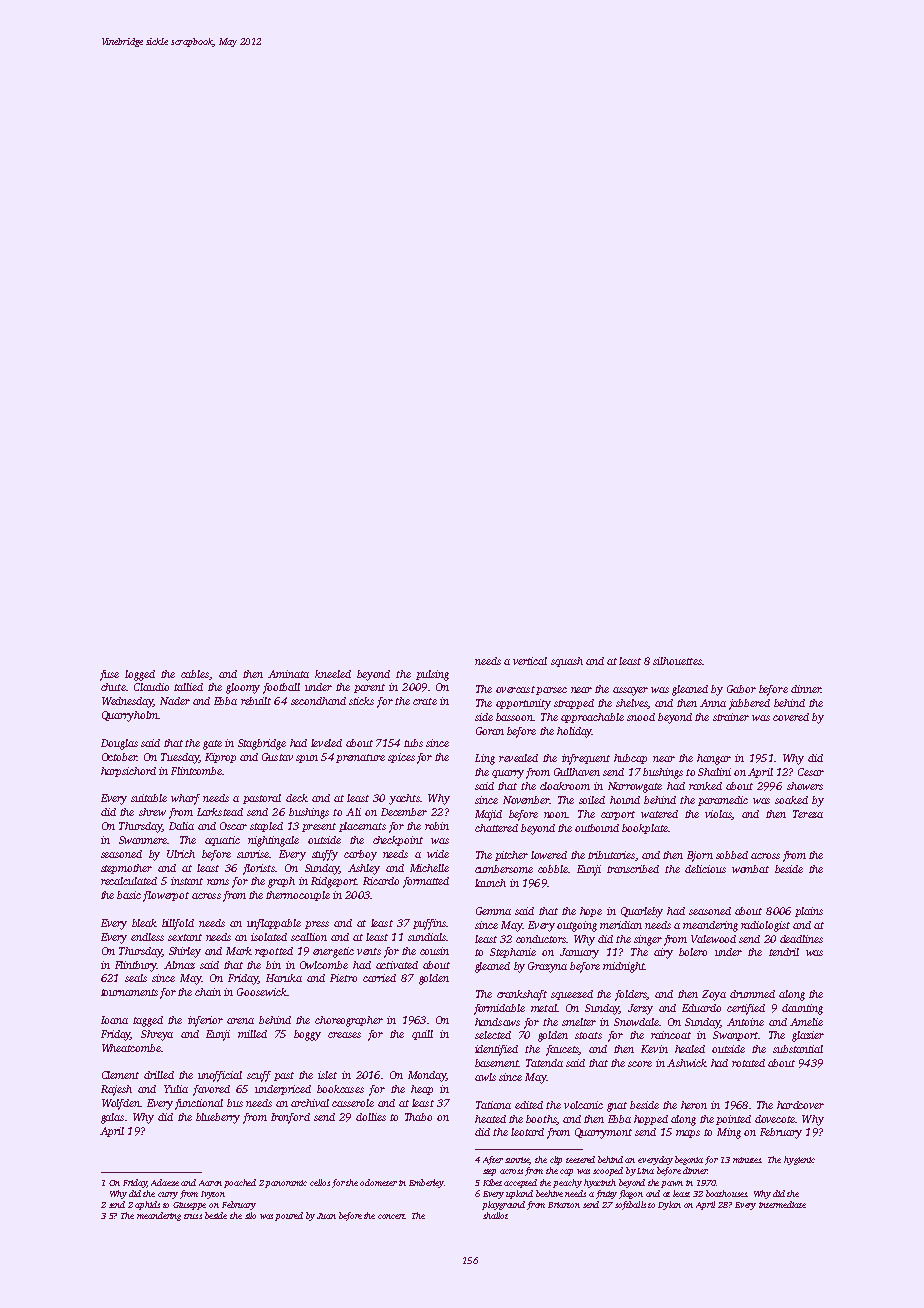 The image size is (924, 1308). Describe the element at coordinates (175, 701) in the screenshot. I see `Nader` at that location.
